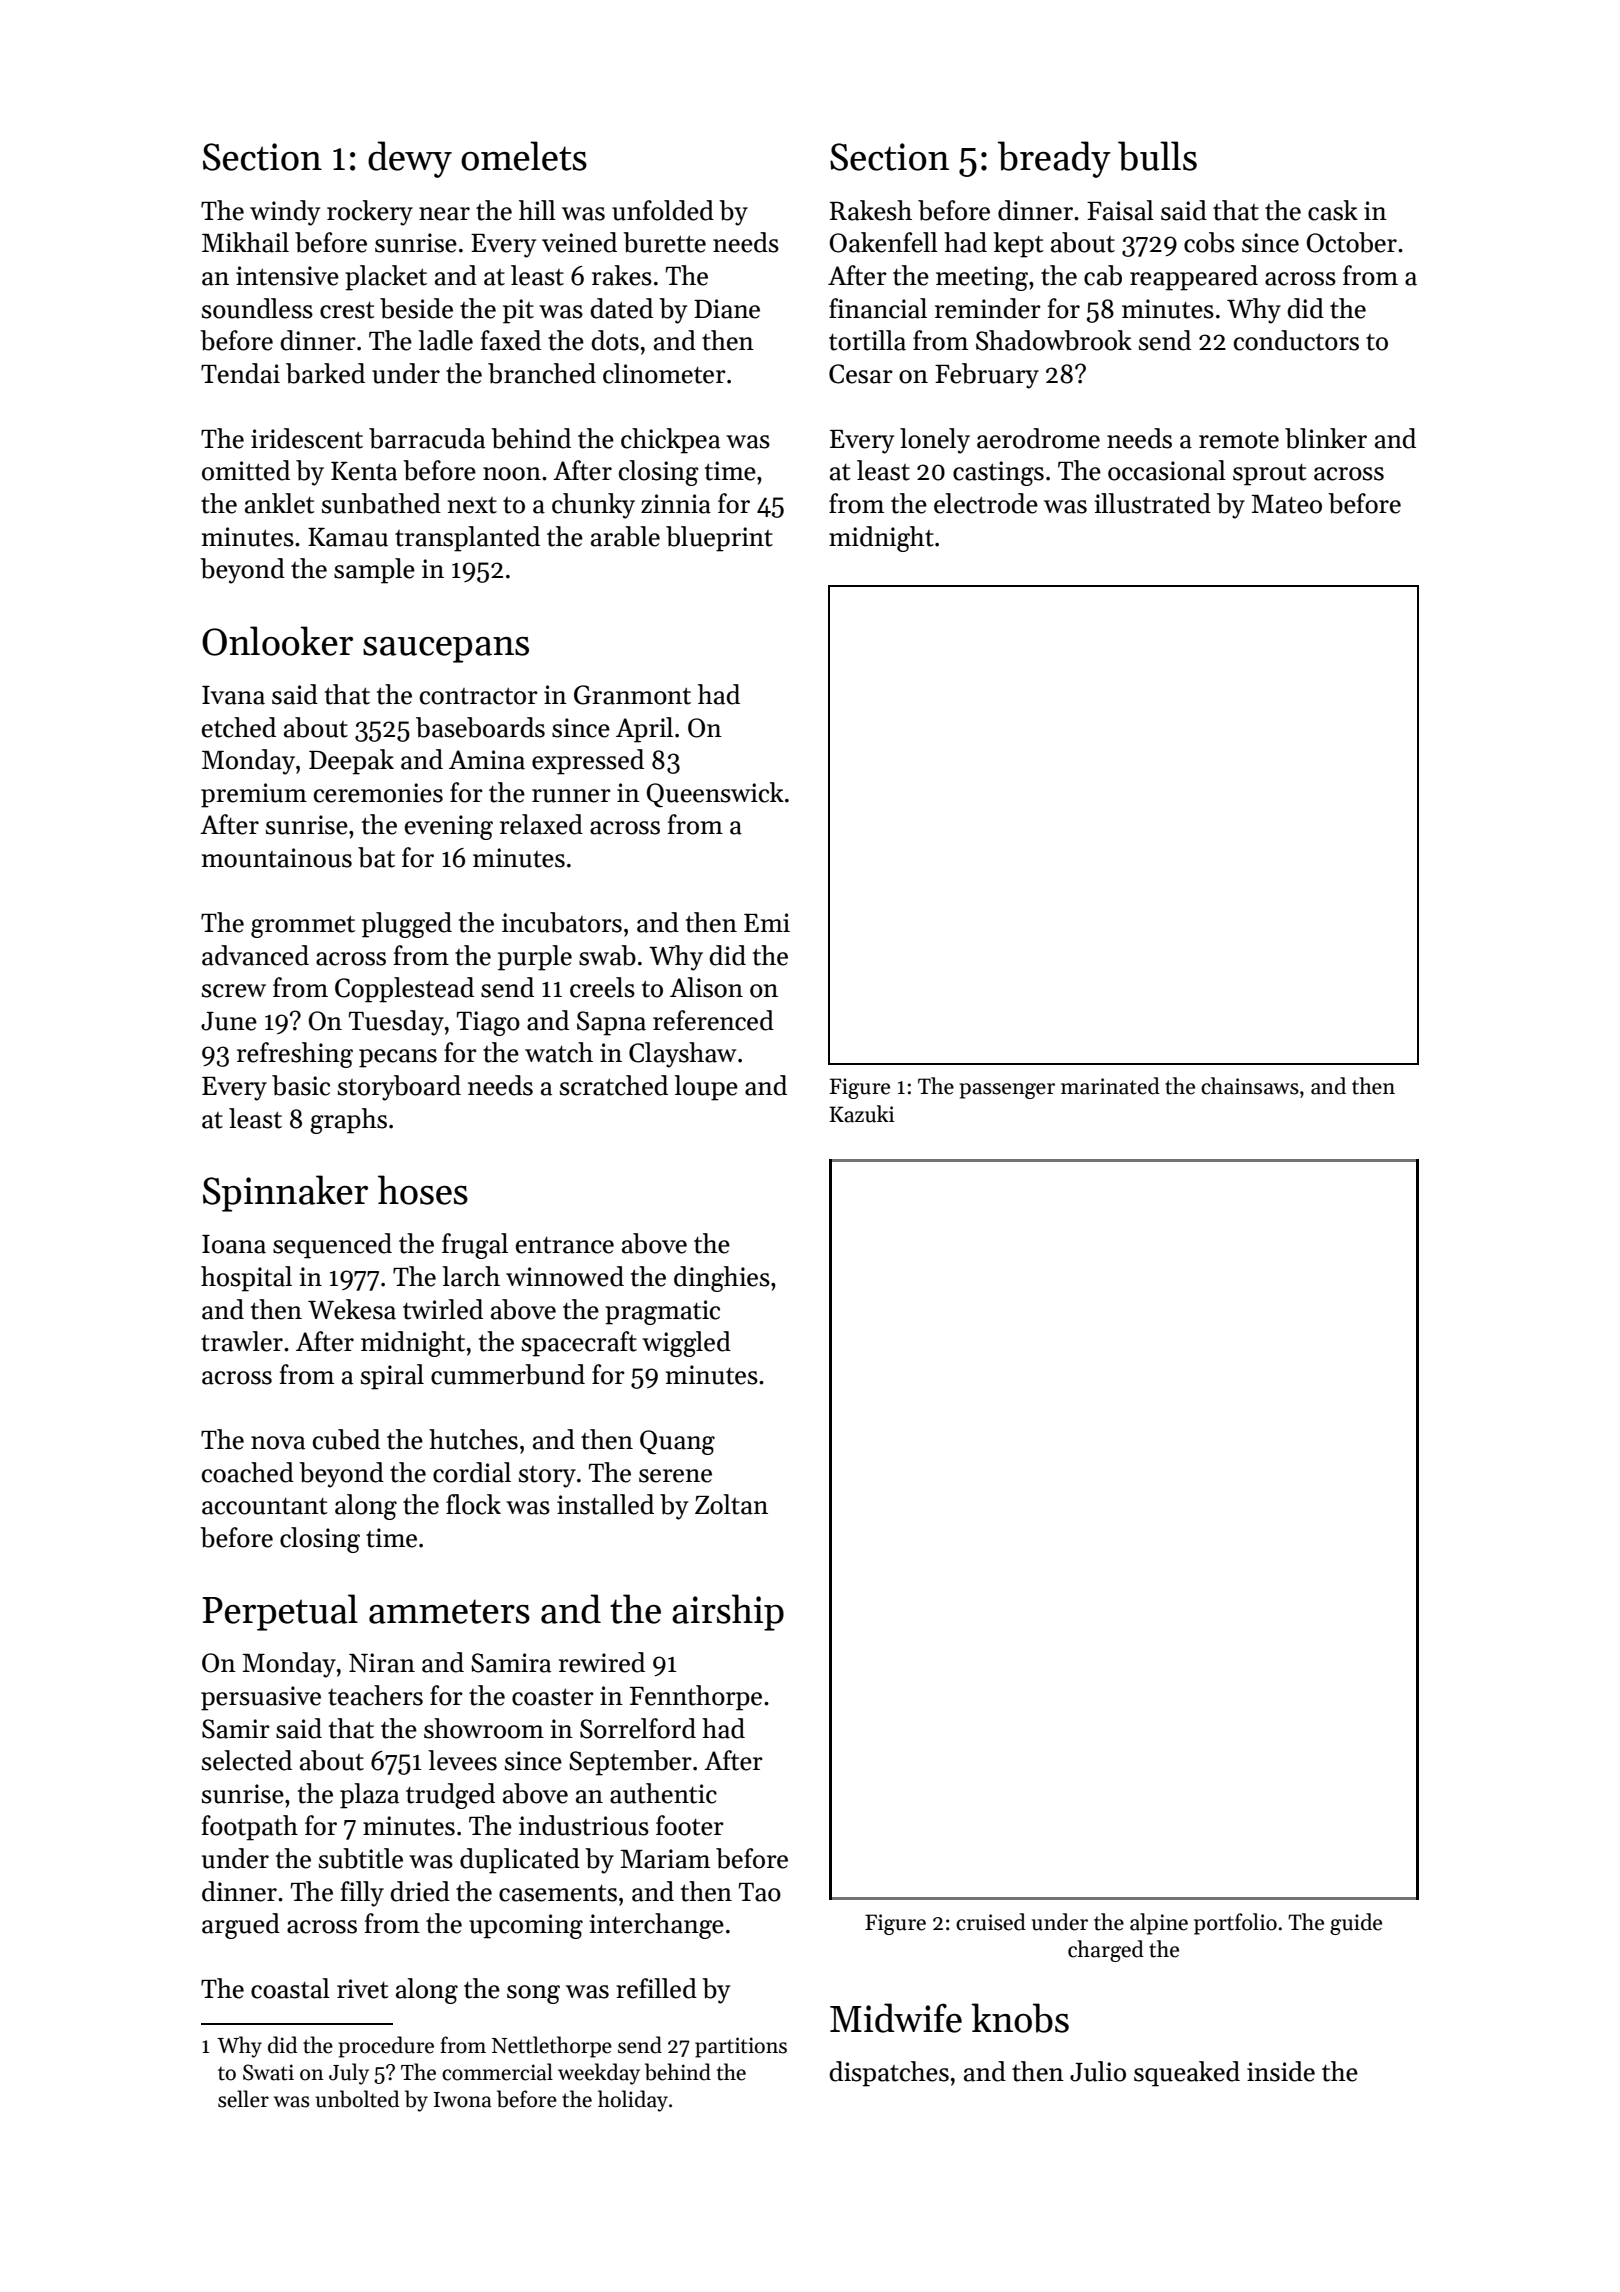  What do you see at coordinates (427, 438) in the page?
I see `barracuda` at bounding box center [427, 438].
